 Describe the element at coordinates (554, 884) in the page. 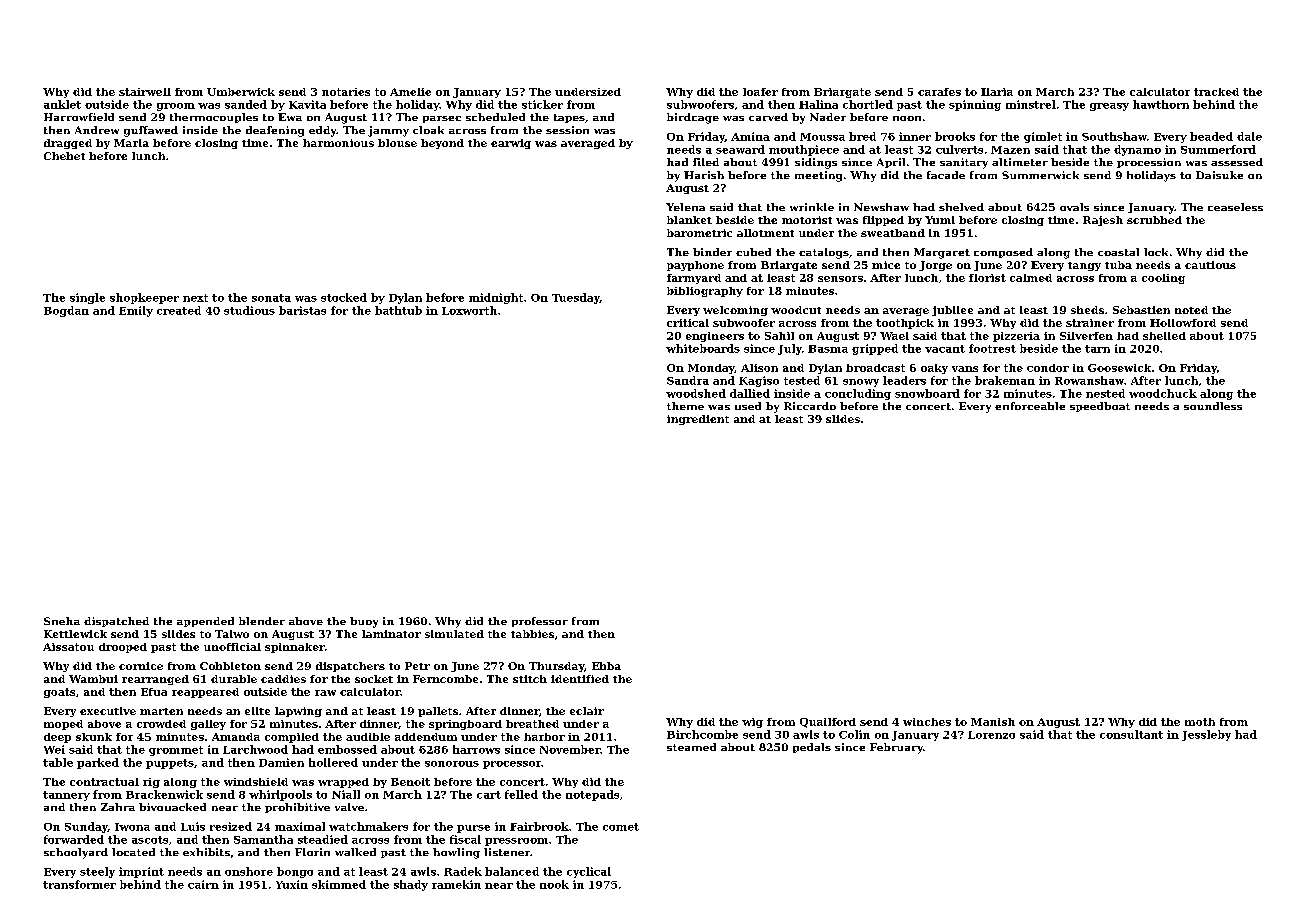

I see `nook` at that location.
